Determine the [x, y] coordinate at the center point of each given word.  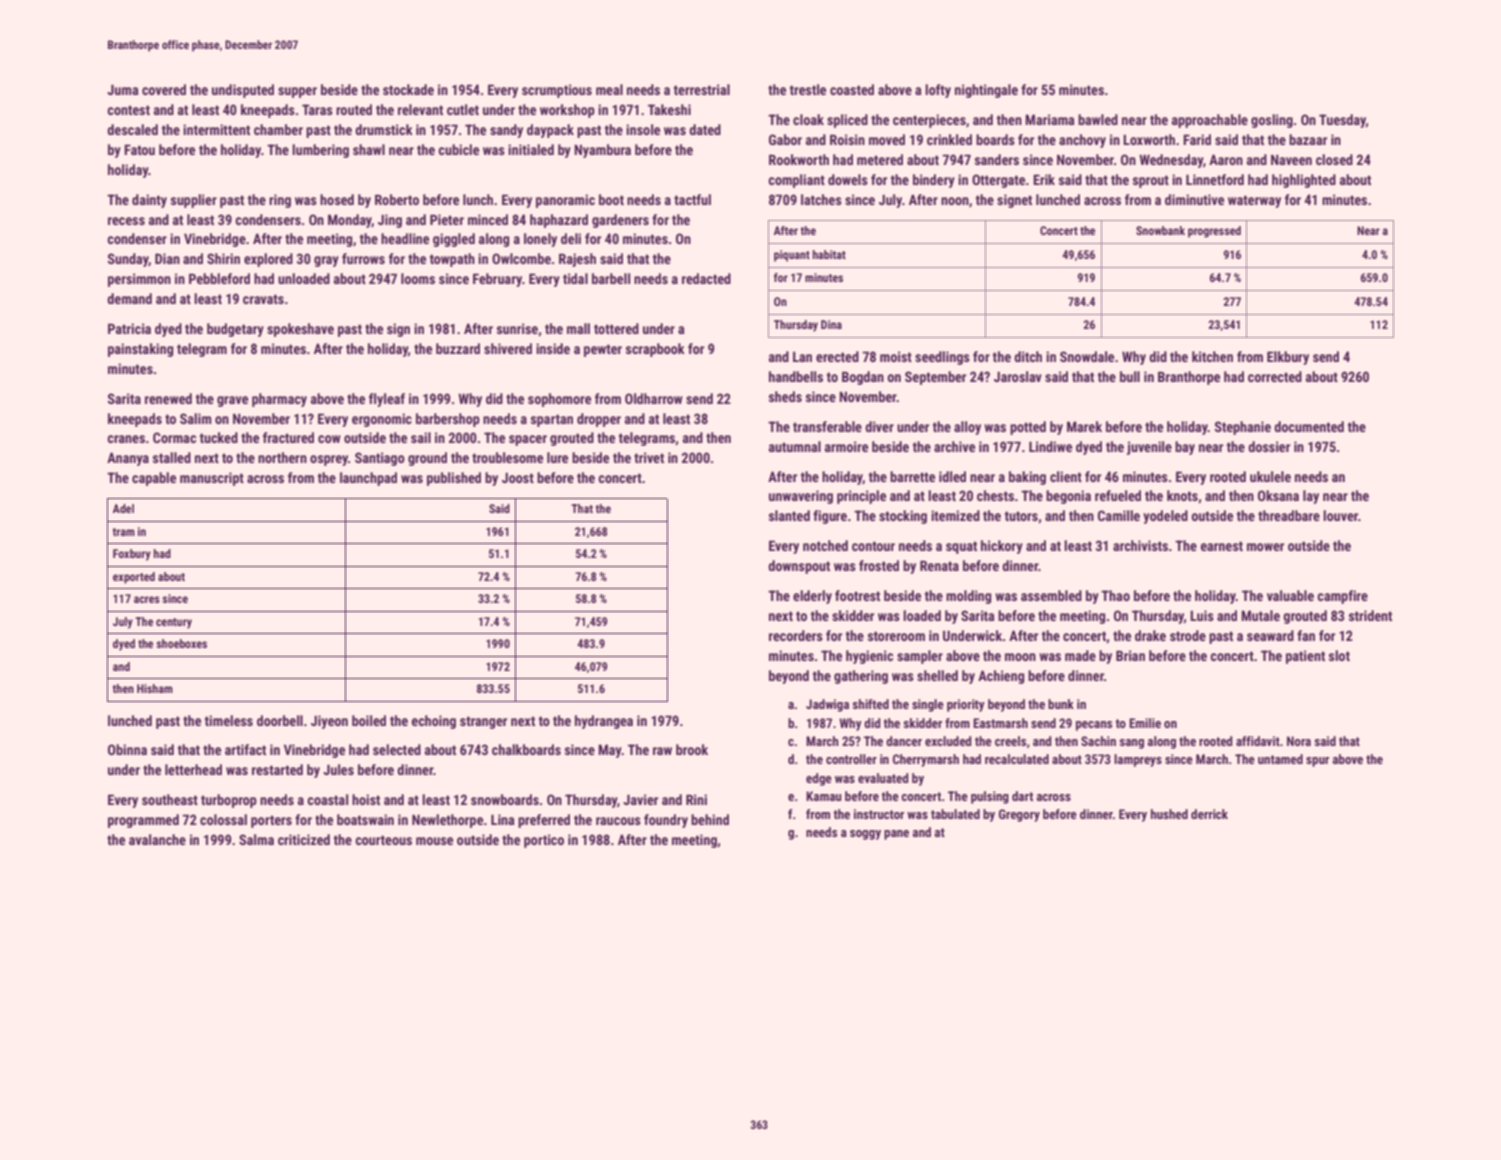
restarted [277, 769]
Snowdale [1087, 356]
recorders [796, 635]
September [935, 378]
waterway [1254, 201]
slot [1339, 655]
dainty [149, 201]
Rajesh [577, 260]
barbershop [448, 420]
